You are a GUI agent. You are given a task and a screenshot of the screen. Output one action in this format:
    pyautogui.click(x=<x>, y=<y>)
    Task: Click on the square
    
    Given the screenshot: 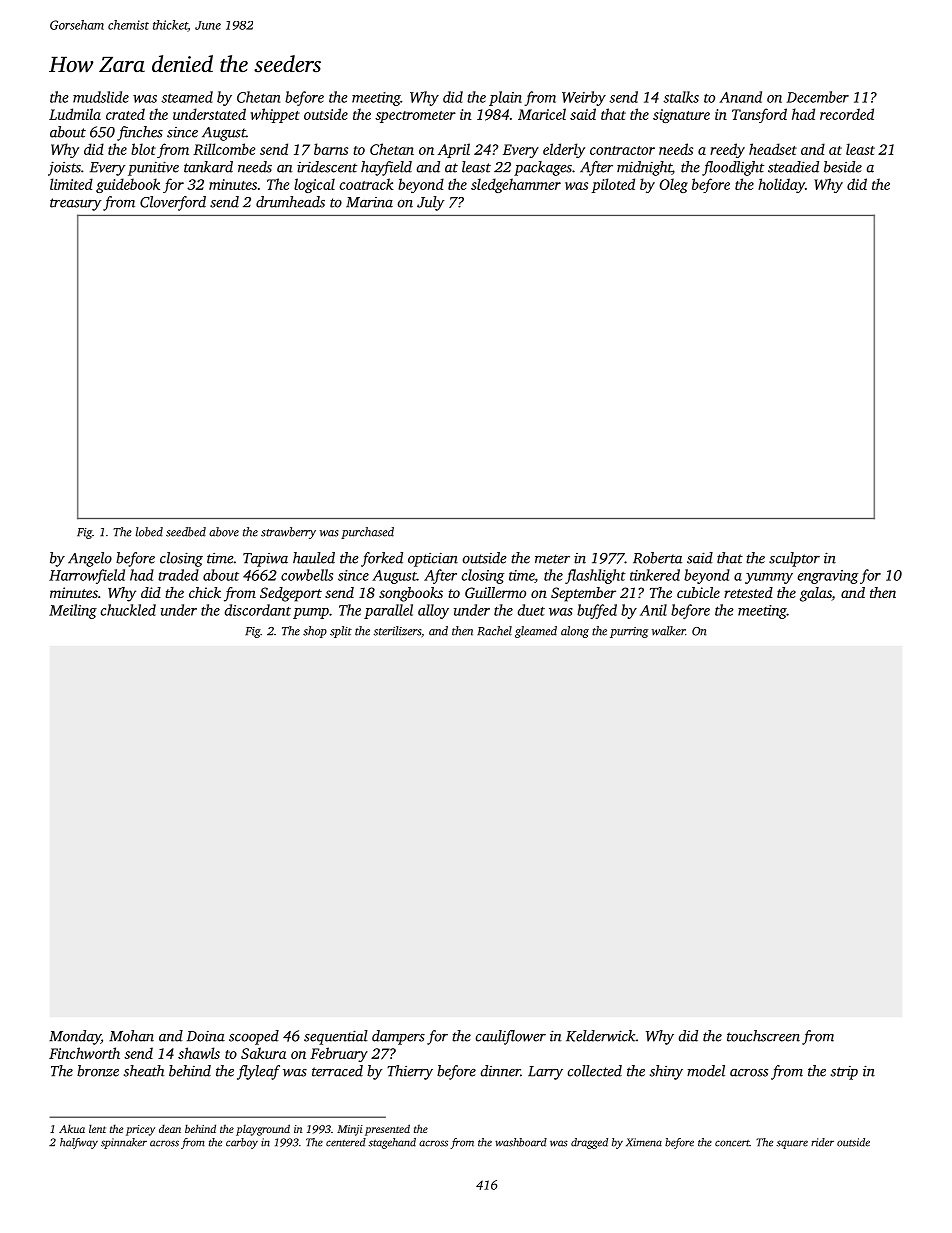 What is the action you would take?
    pyautogui.click(x=792, y=1144)
